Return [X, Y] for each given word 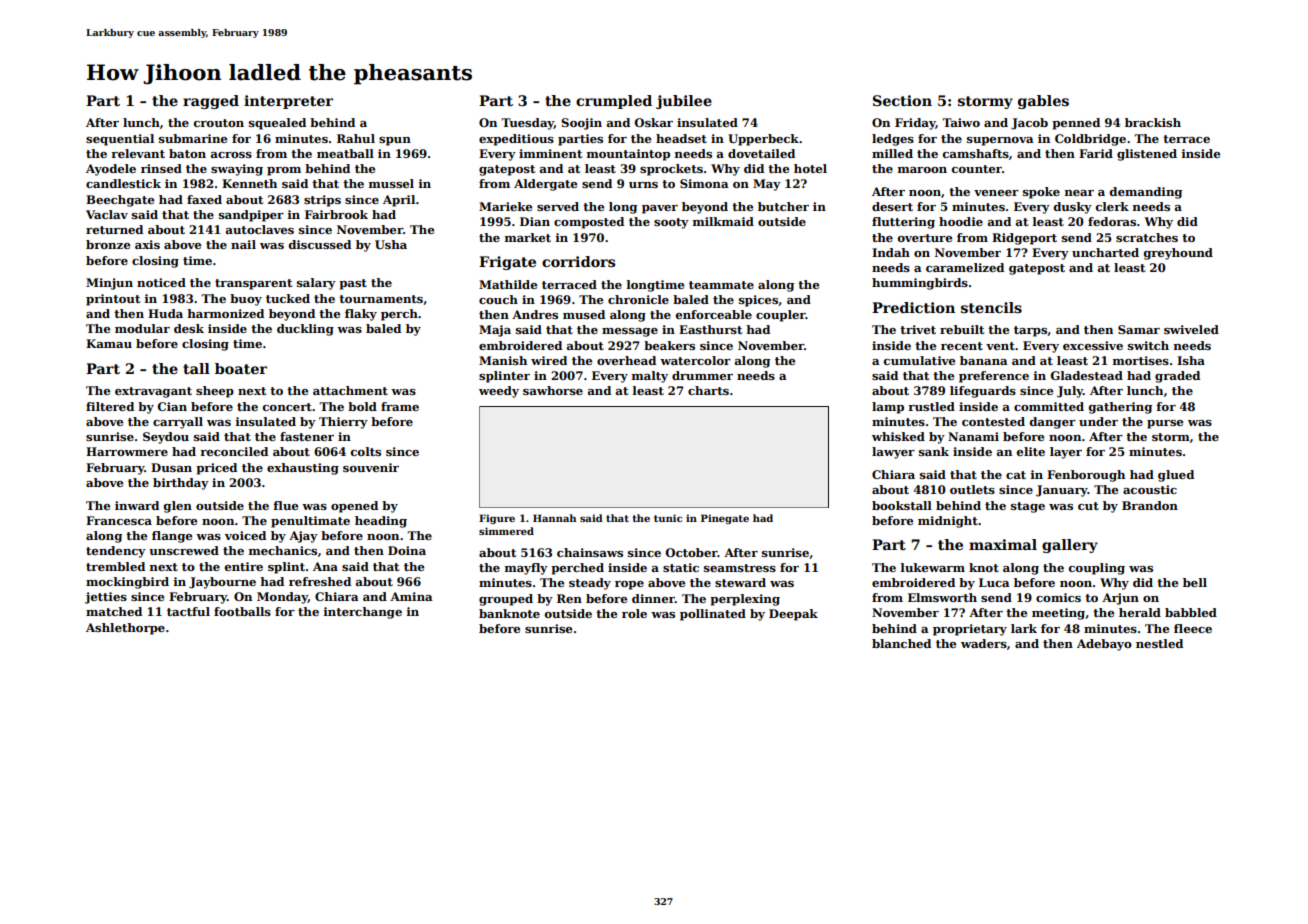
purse [1165, 424]
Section [902, 100]
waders [984, 643]
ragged [211, 102]
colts [366, 451]
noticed [161, 282]
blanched [901, 643]
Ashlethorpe [125, 629]
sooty [671, 223]
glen [178, 507]
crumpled [614, 102]
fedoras [1112, 221]
